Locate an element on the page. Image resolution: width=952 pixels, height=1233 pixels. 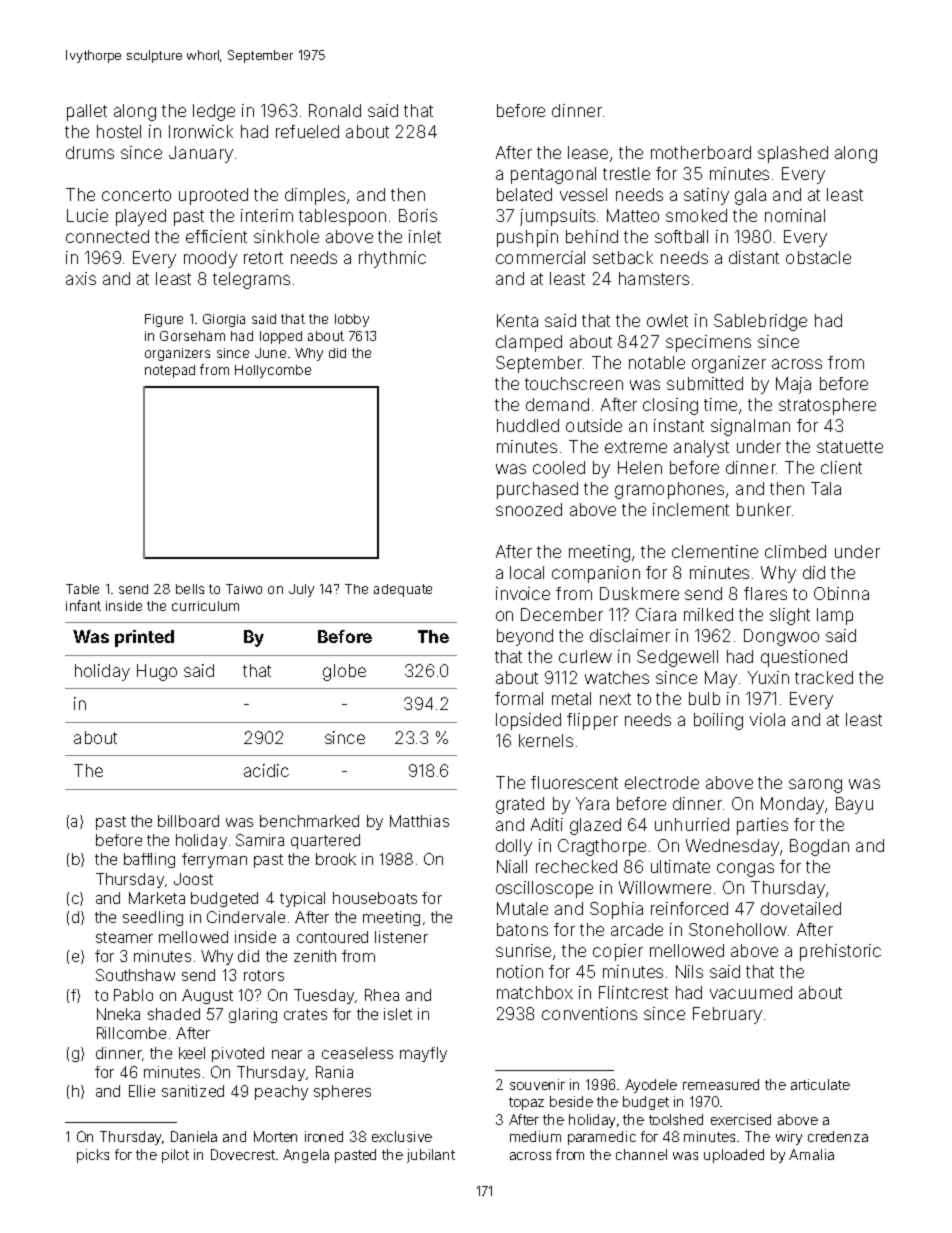
Hollycombe is located at coordinates (273, 371).
